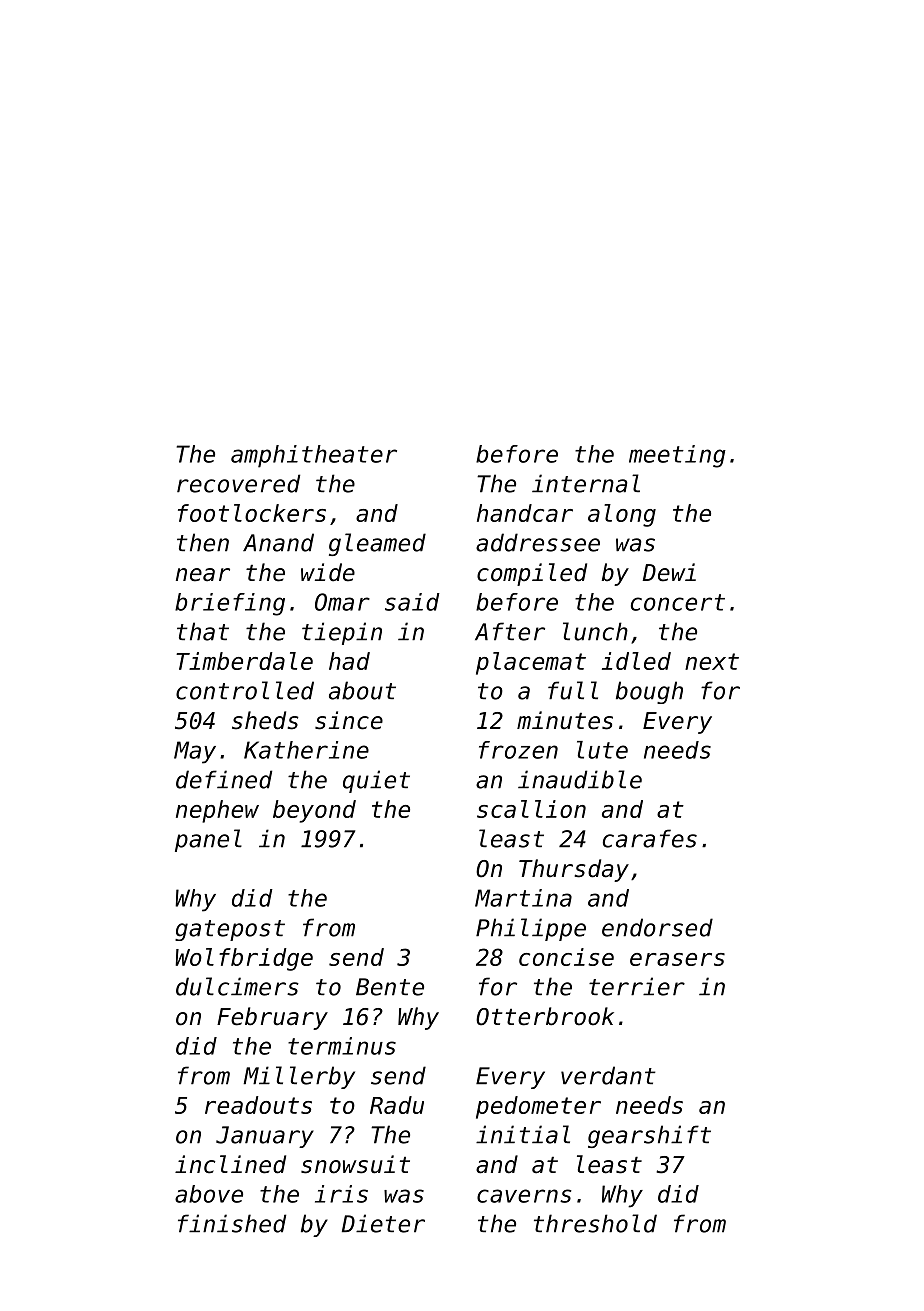 The image size is (924, 1311). Describe the element at coordinates (230, 1164) in the image. I see `inclined` at that location.
